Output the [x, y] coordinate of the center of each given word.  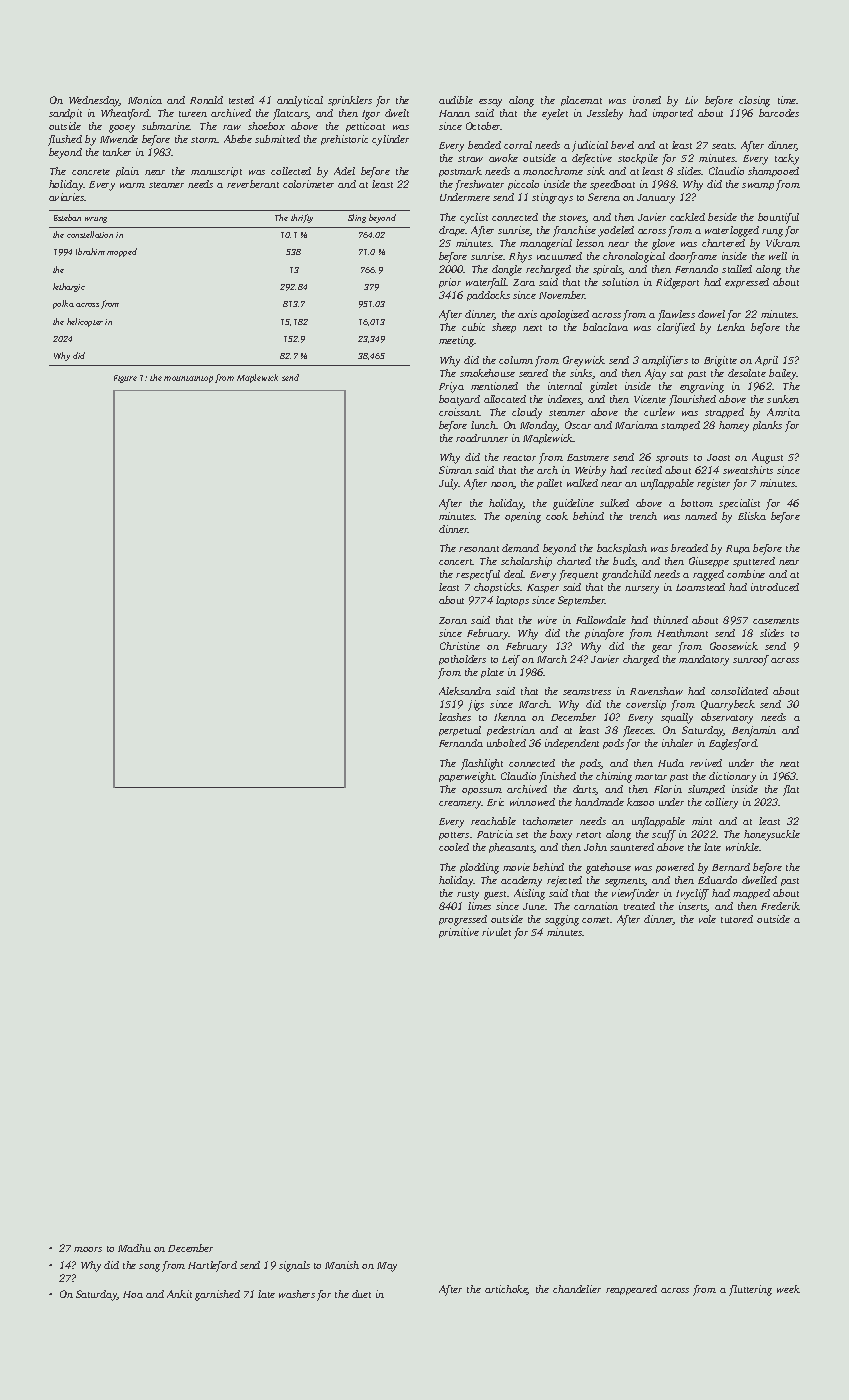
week [788, 1289]
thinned [671, 620]
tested [241, 100]
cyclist [474, 218]
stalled [737, 269]
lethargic [69, 287]
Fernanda [461, 743]
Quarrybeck [728, 705]
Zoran [453, 620]
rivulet [496, 932]
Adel [344, 171]
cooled [454, 847]
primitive [459, 933]
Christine [460, 646]
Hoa [133, 1294]
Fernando [696, 269]
